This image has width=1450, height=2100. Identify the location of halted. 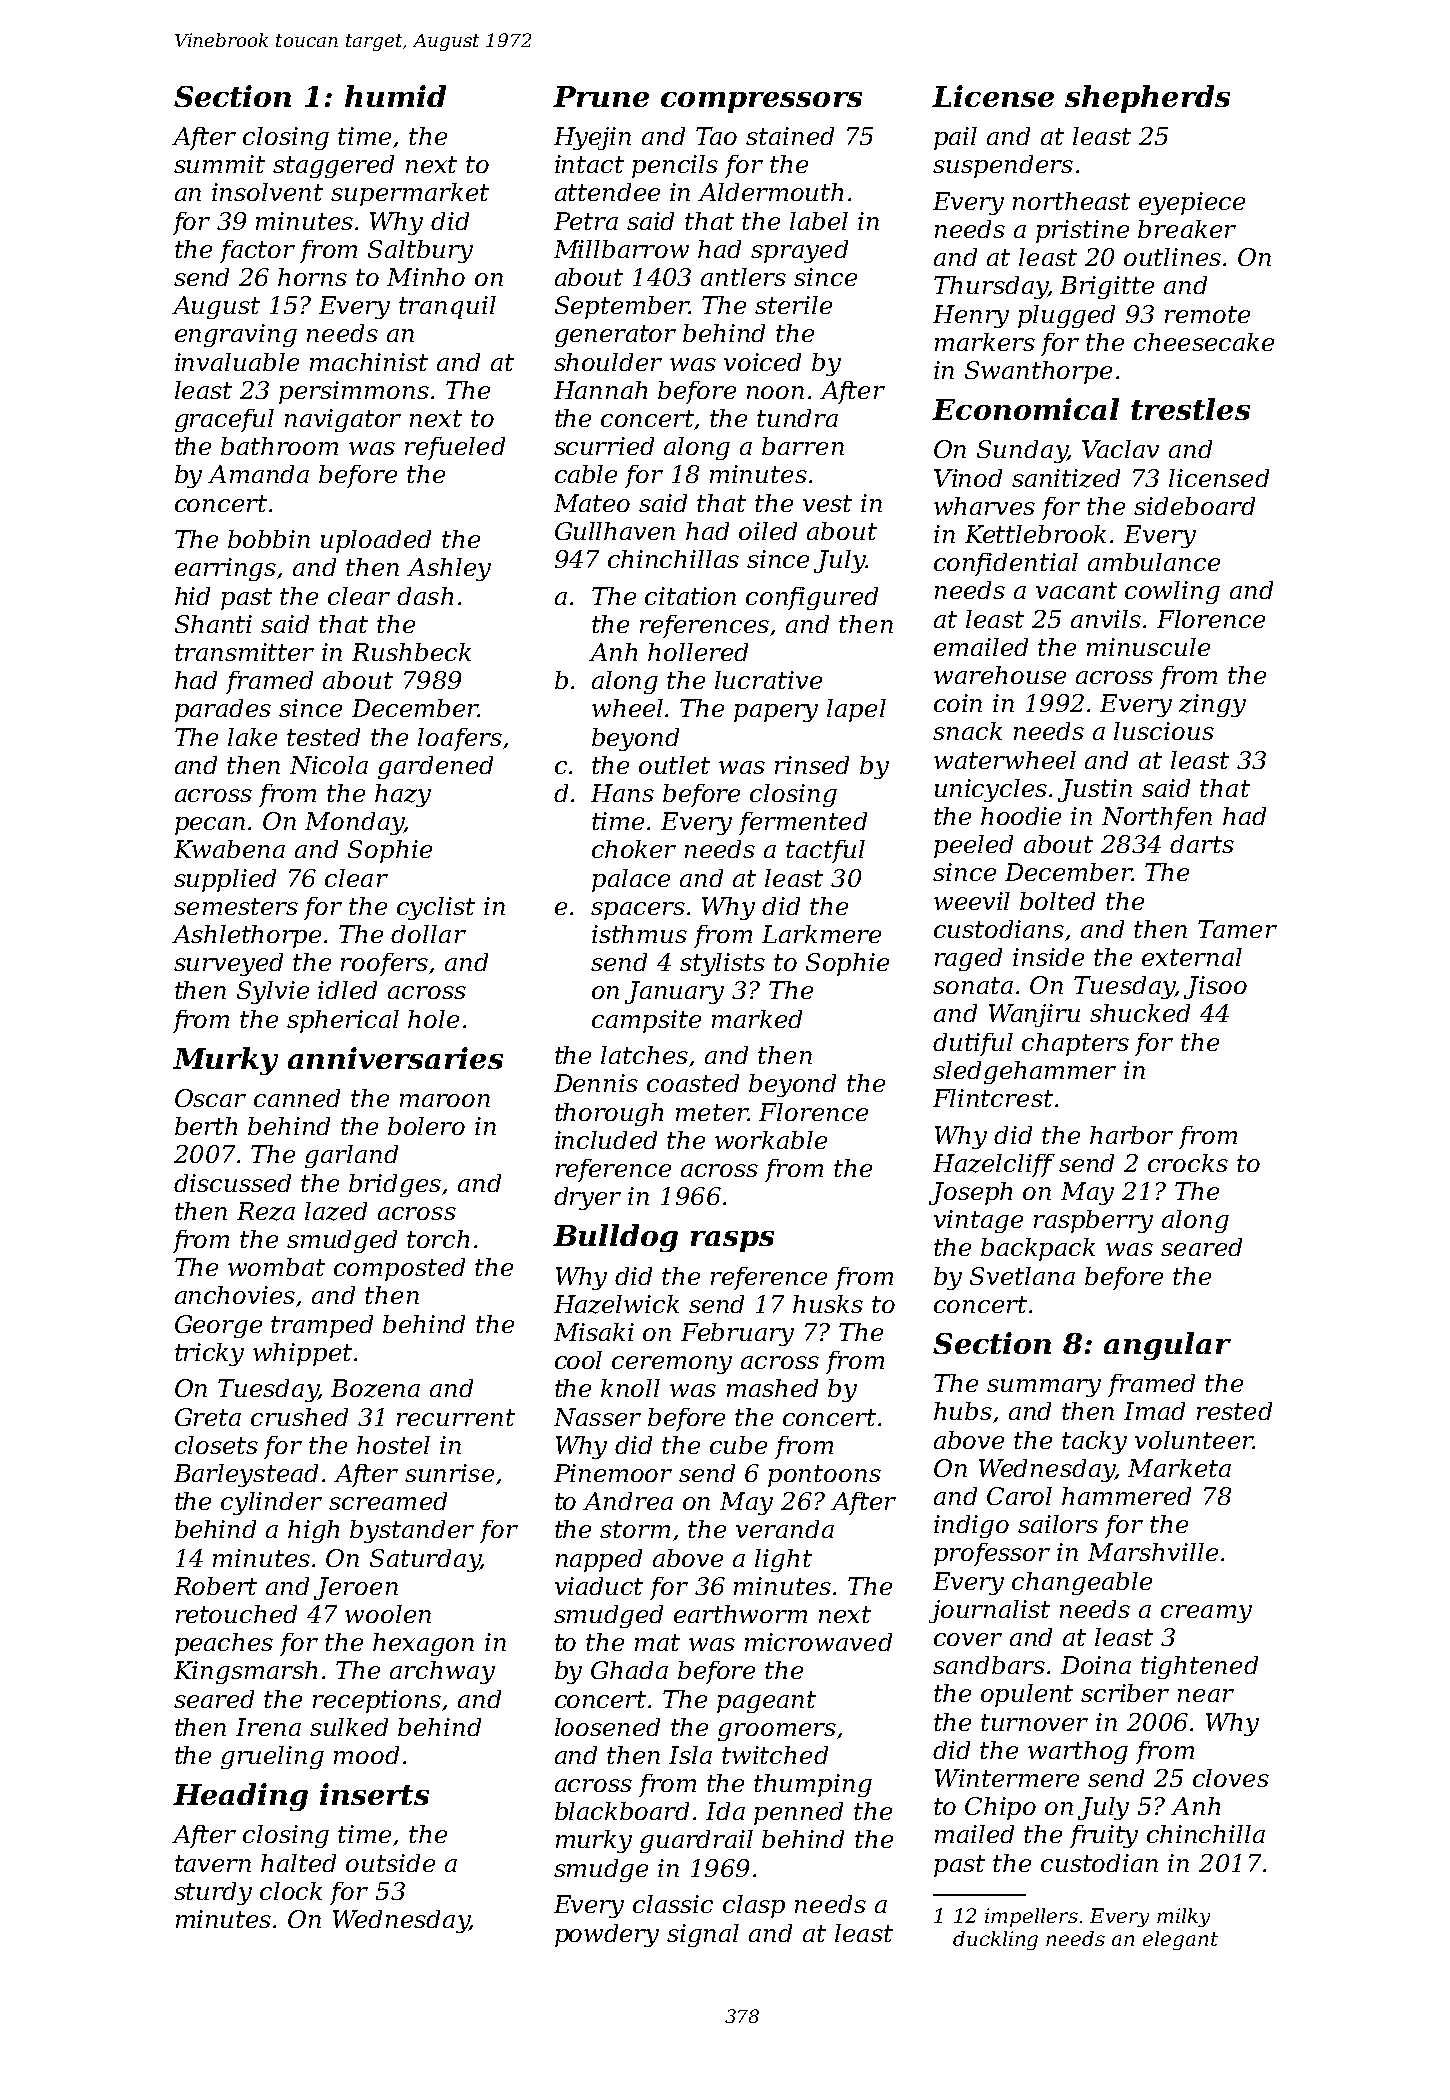
(298, 1863).
